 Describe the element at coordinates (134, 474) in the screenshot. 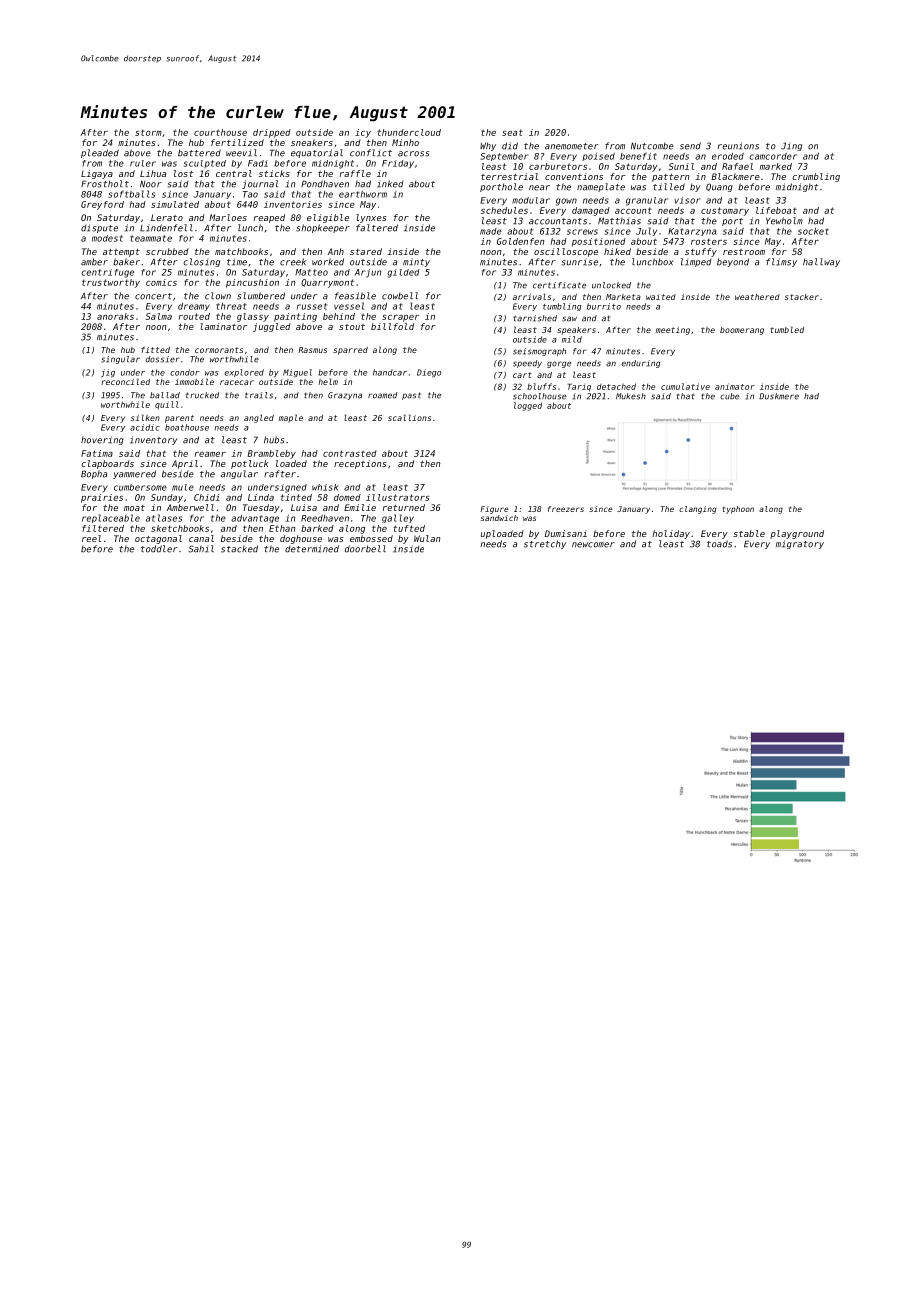

I see `yammered` at that location.
